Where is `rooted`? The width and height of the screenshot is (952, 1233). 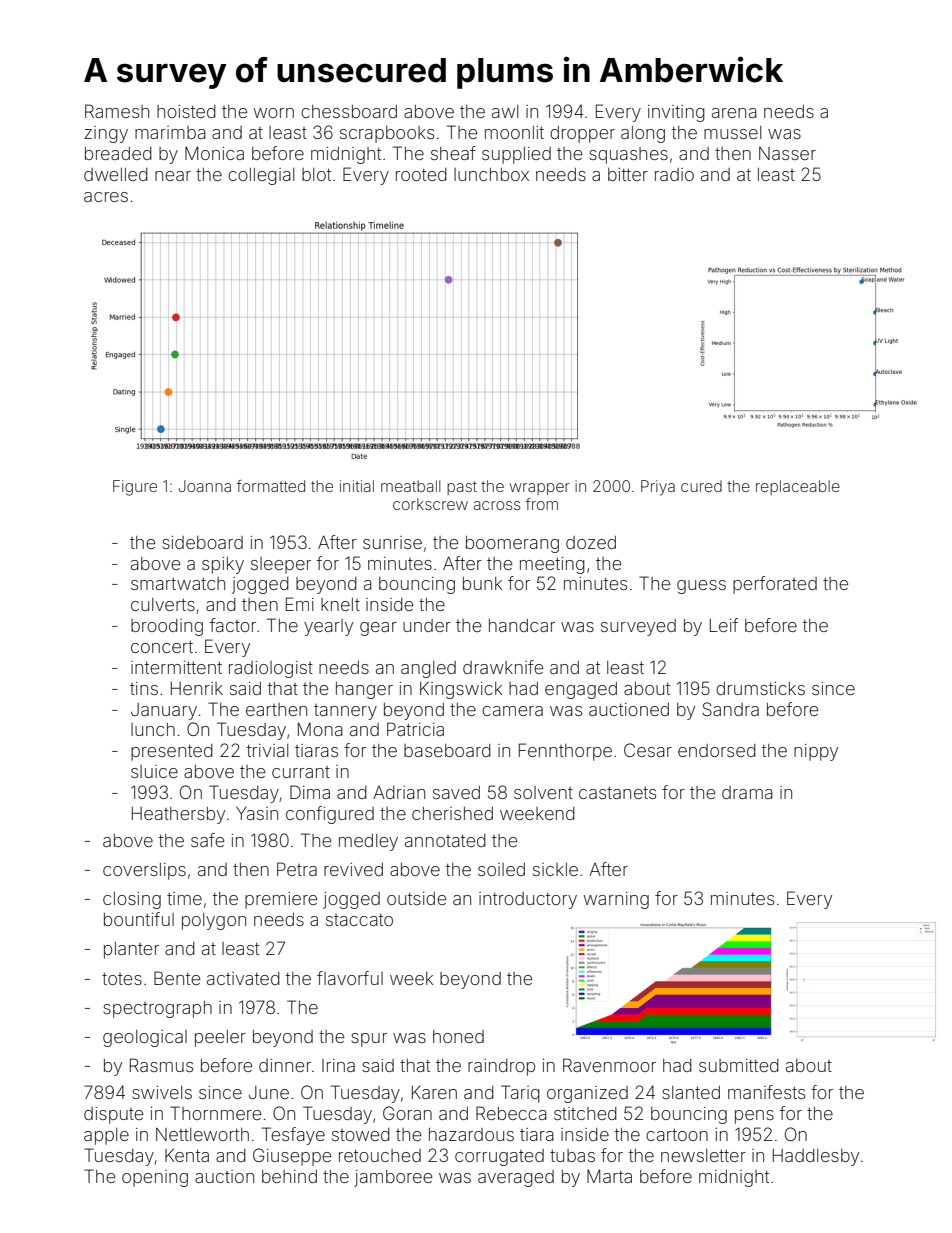 rooted is located at coordinates (421, 174).
